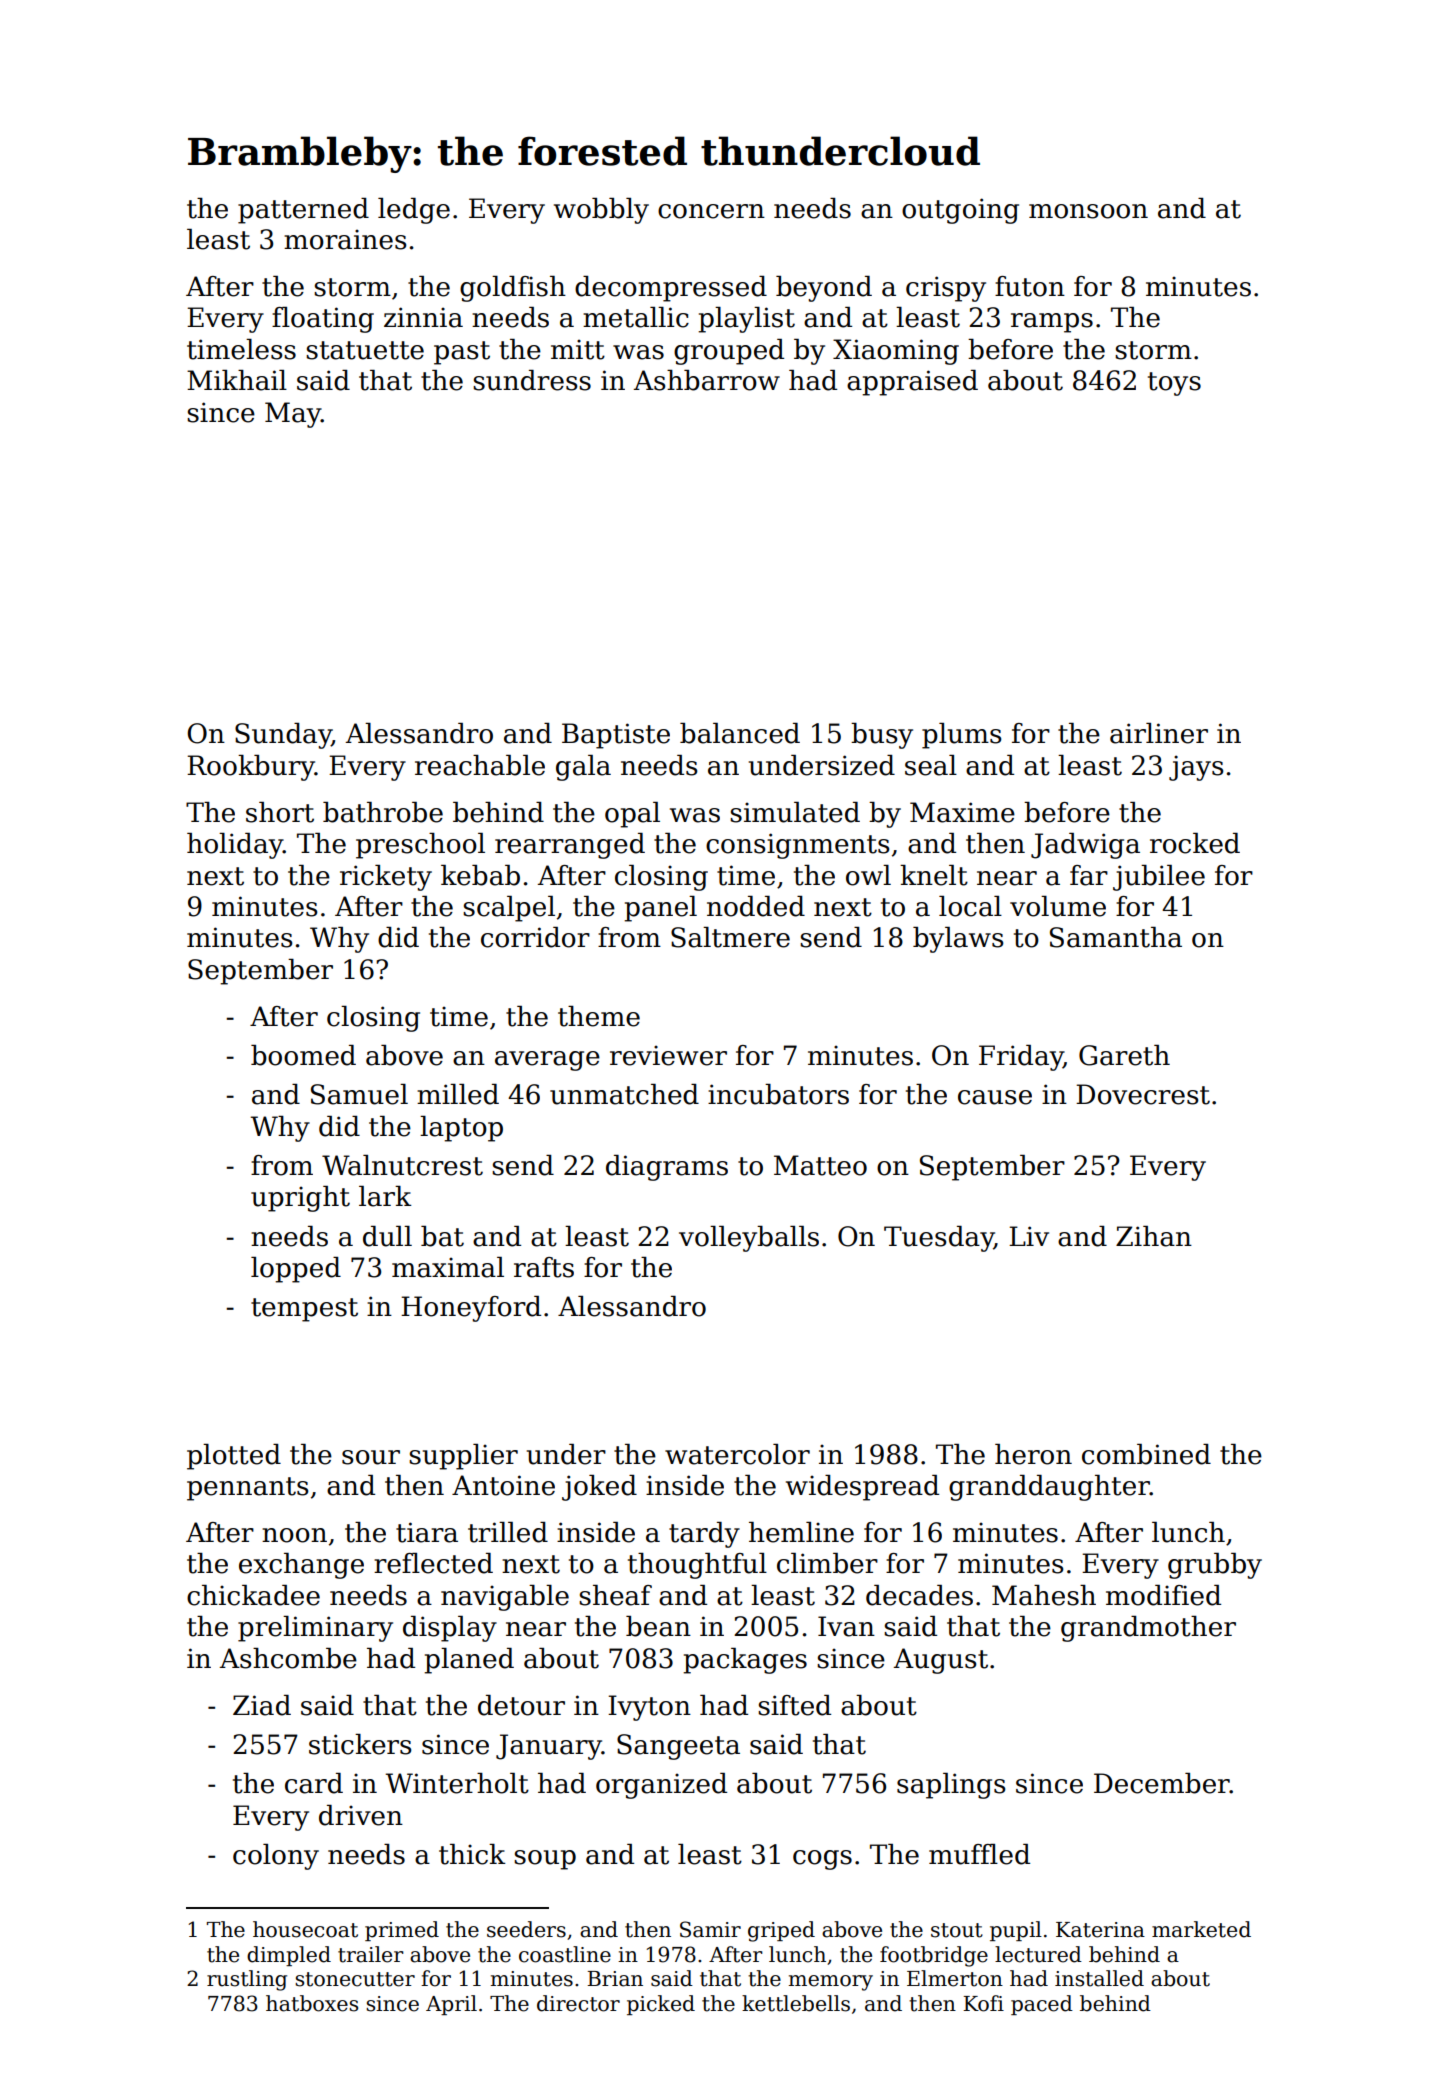 The height and width of the image is (2100, 1450). What do you see at coordinates (737, 1454) in the image?
I see `watercolor` at bounding box center [737, 1454].
